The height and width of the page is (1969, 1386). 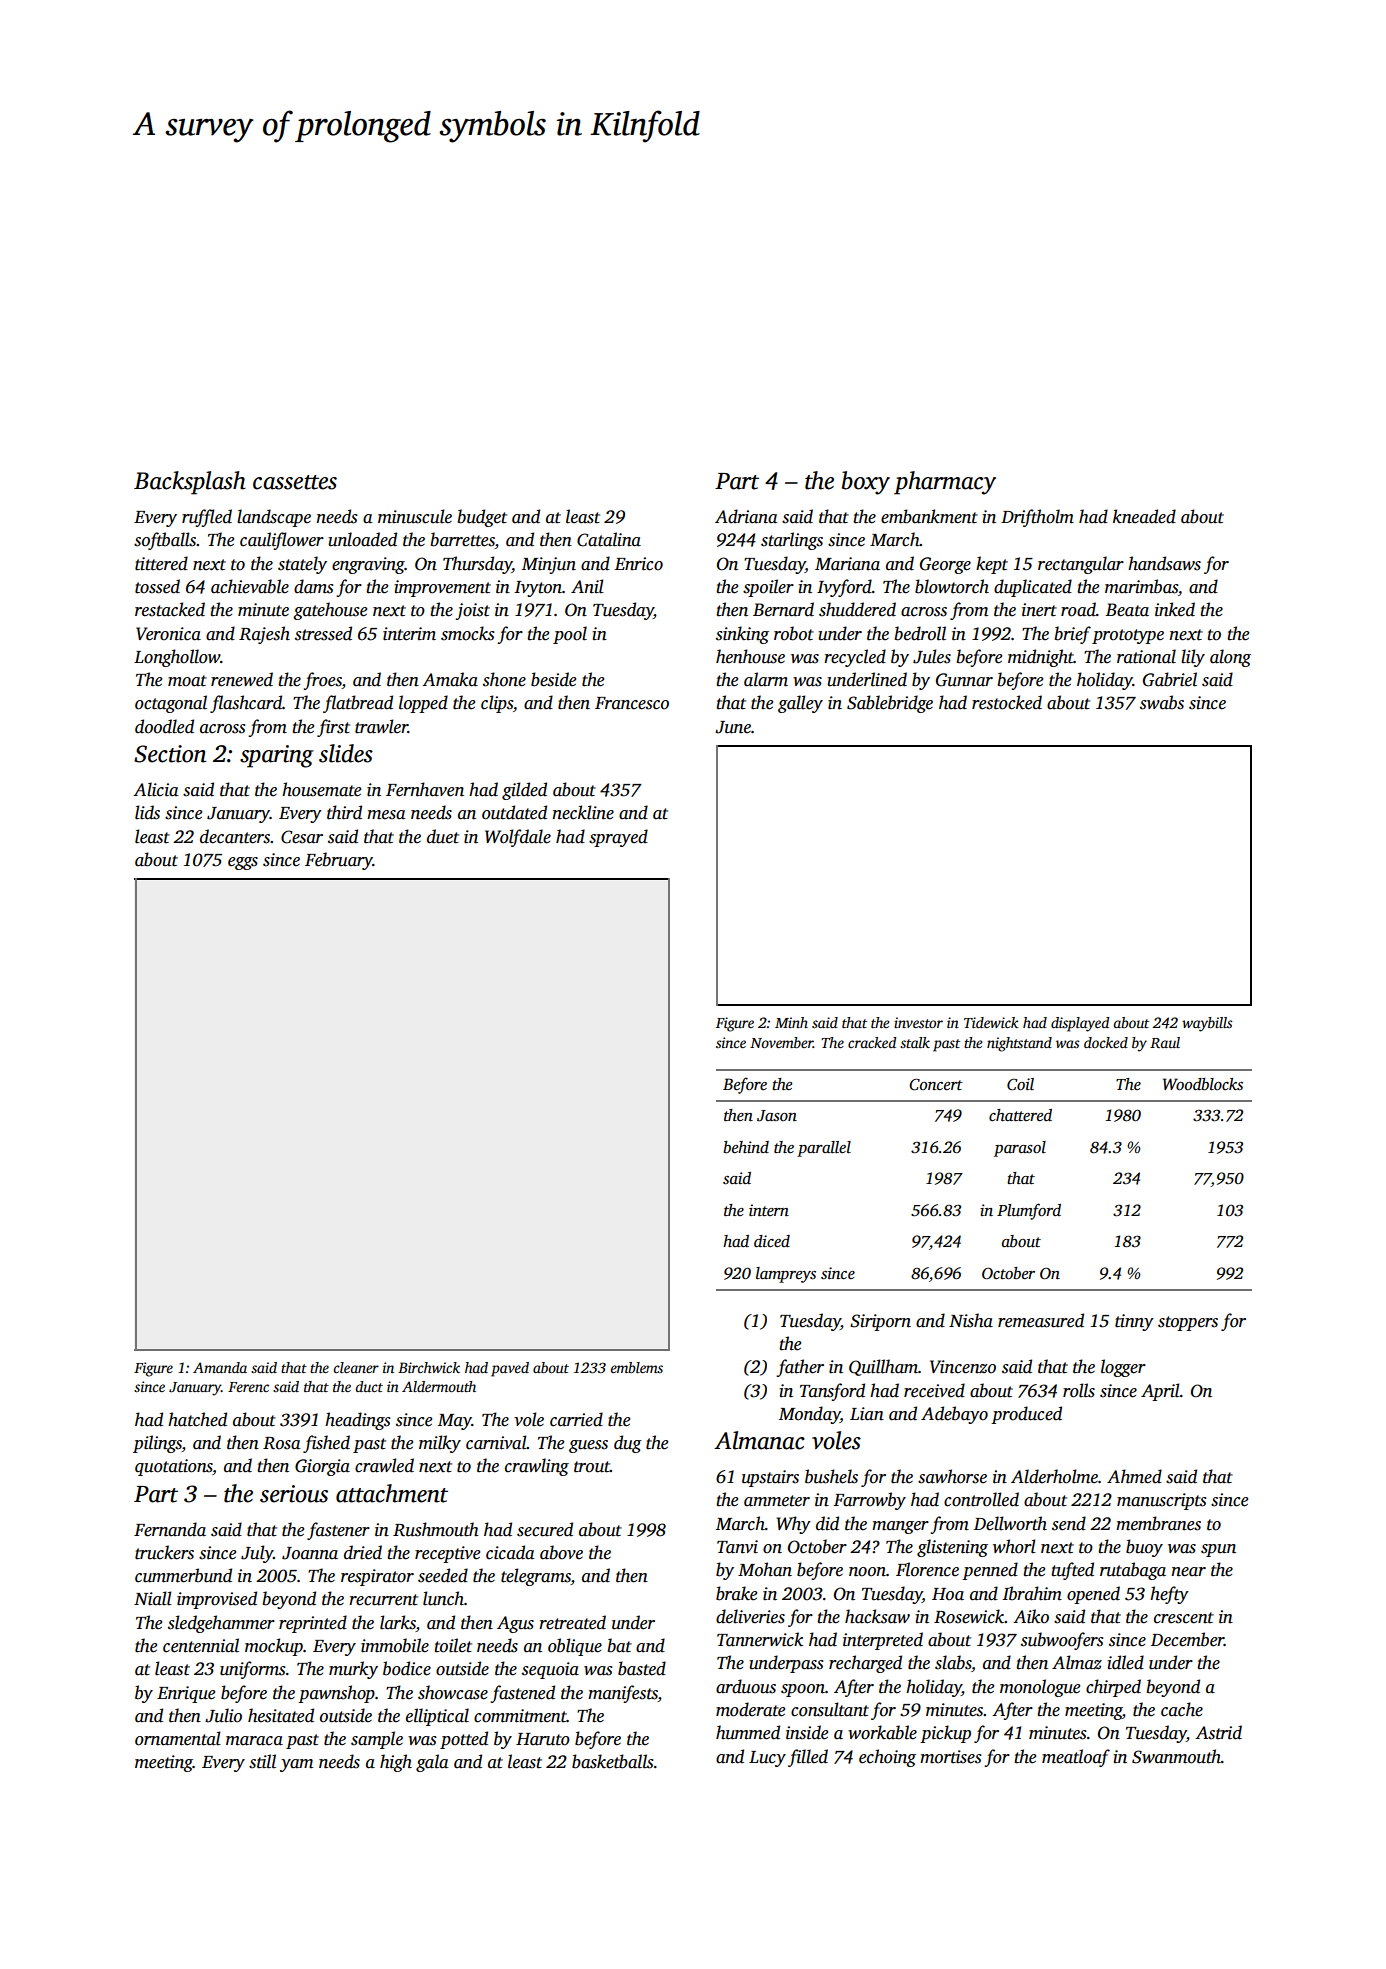 What do you see at coordinates (746, 1147) in the page?
I see `behind` at bounding box center [746, 1147].
